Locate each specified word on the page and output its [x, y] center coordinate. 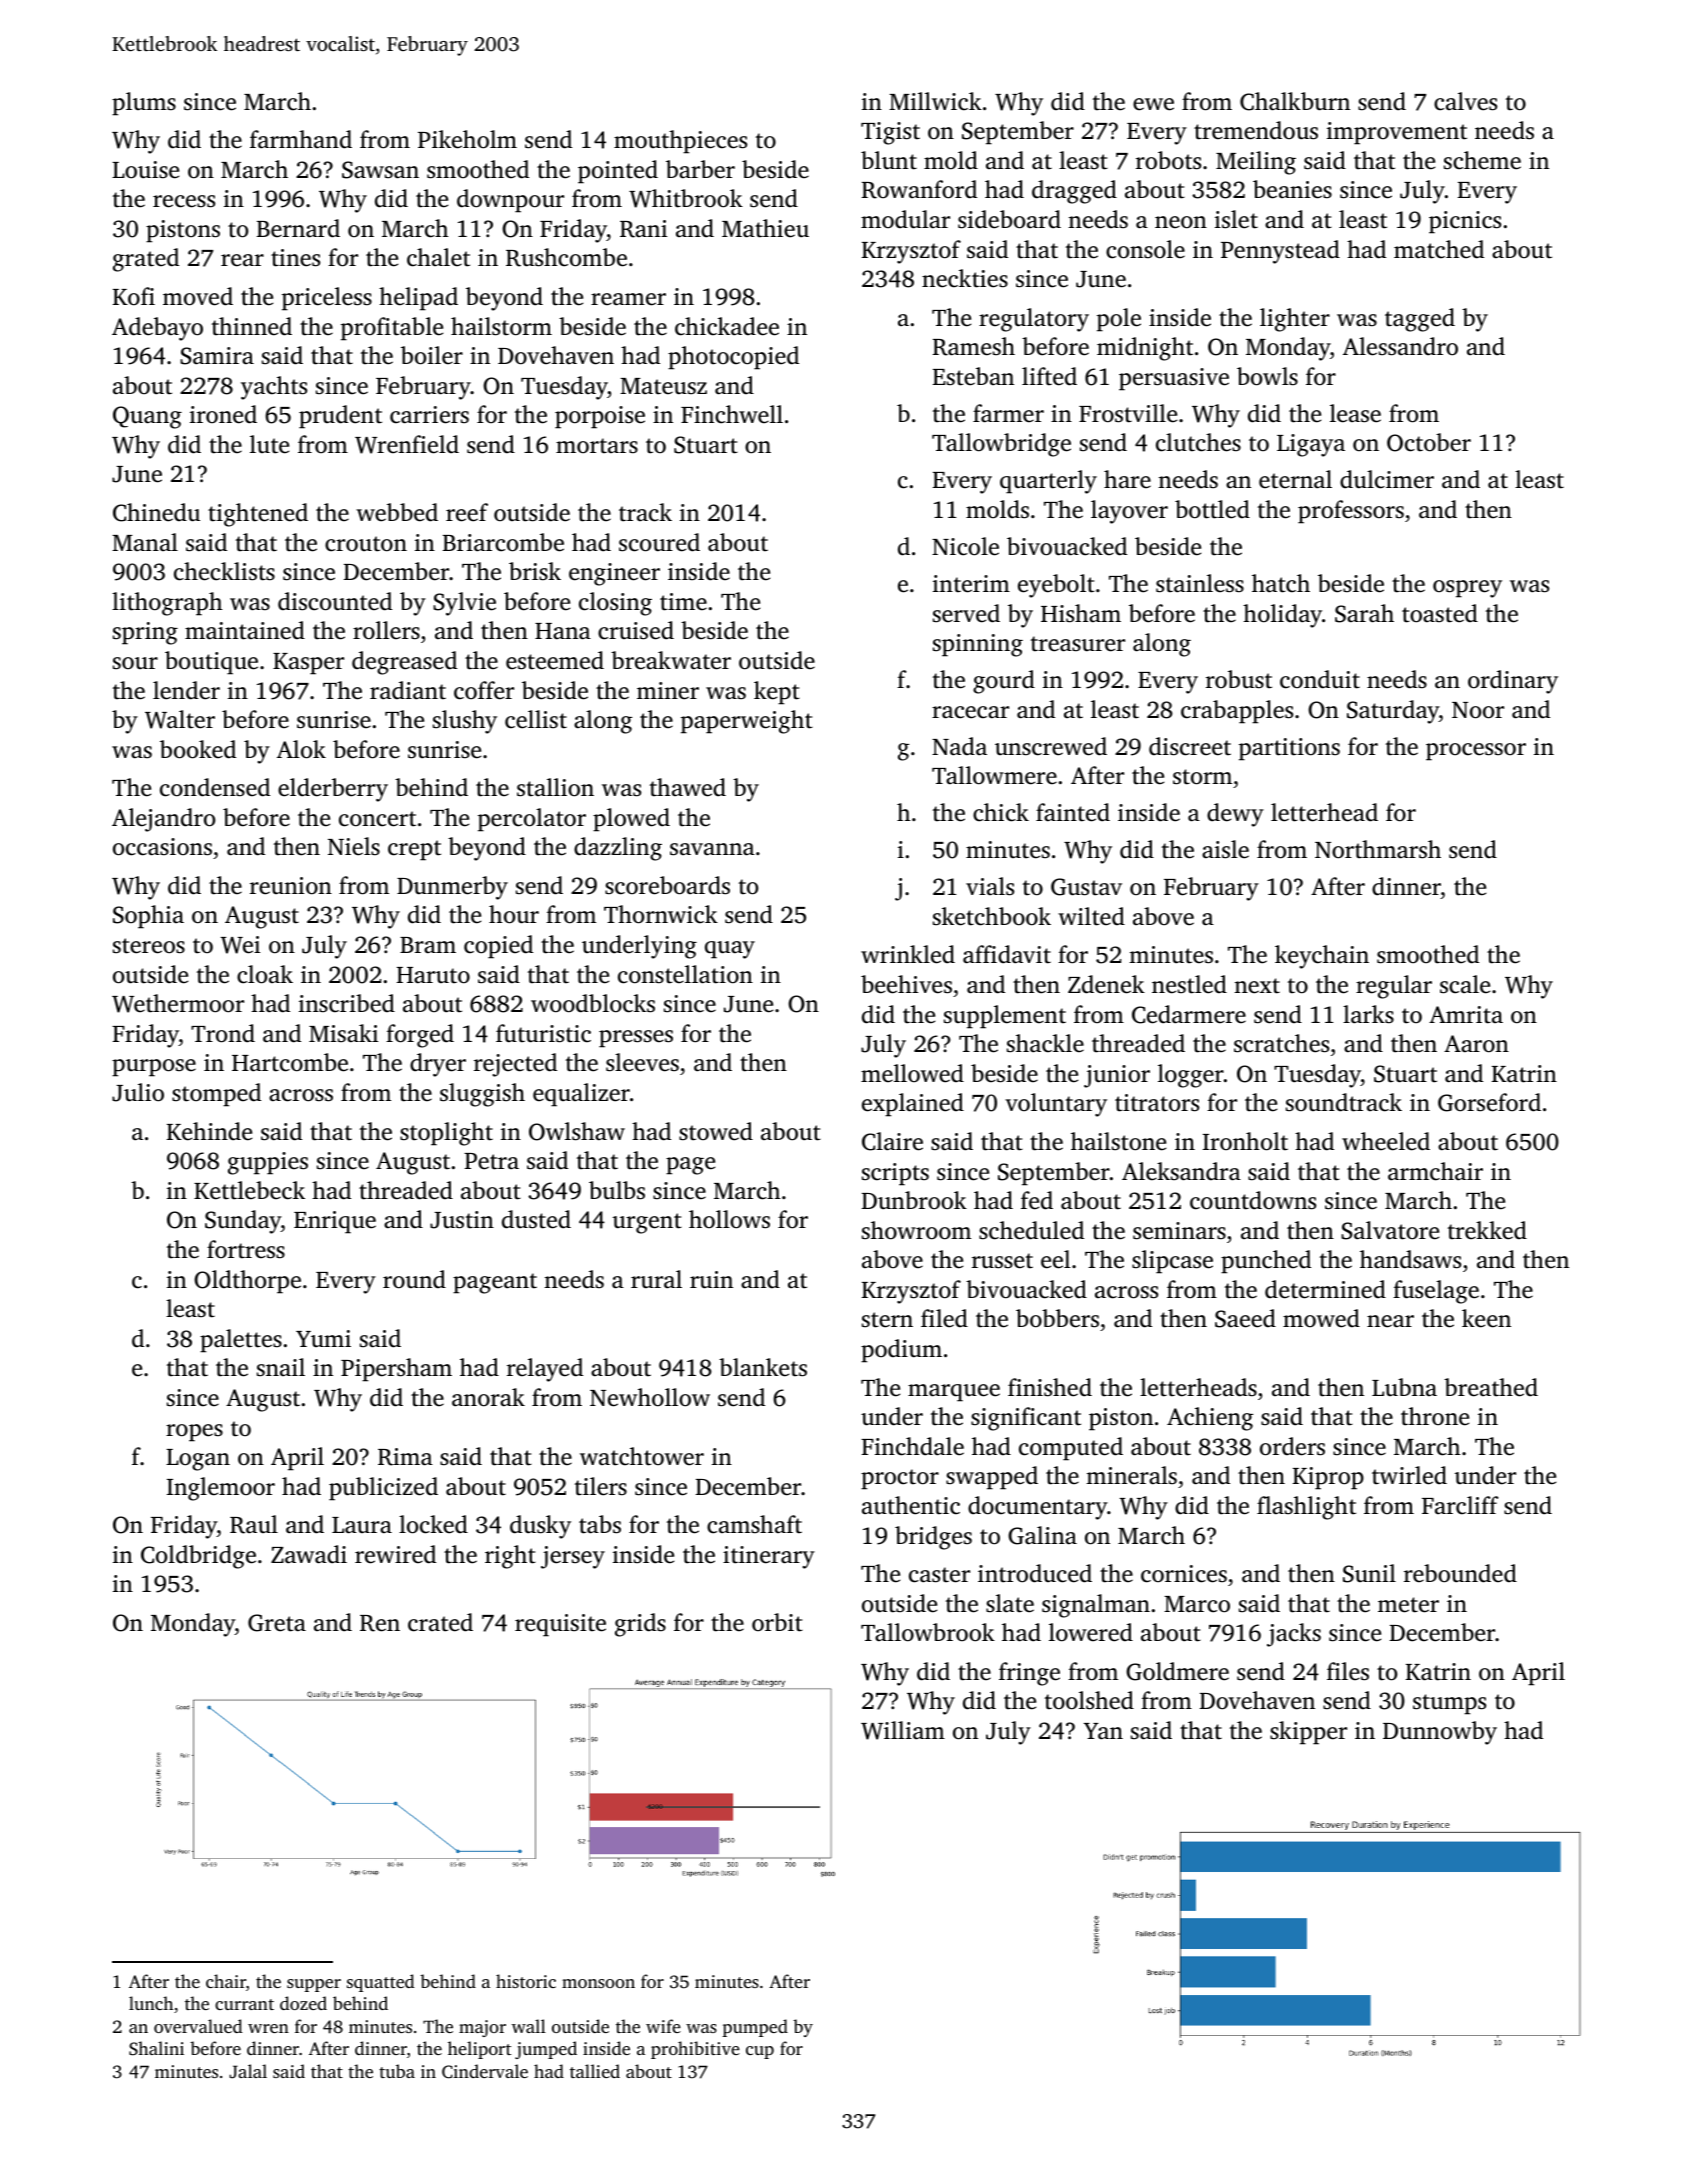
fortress [246, 1249]
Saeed [1245, 1318]
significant [1026, 1419]
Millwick [935, 101]
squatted [381, 1983]
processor [1476, 752]
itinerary [769, 1557]
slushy [465, 722]
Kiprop [1328, 1478]
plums [144, 104]
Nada [959, 746]
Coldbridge [198, 1557]
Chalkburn [1295, 101]
